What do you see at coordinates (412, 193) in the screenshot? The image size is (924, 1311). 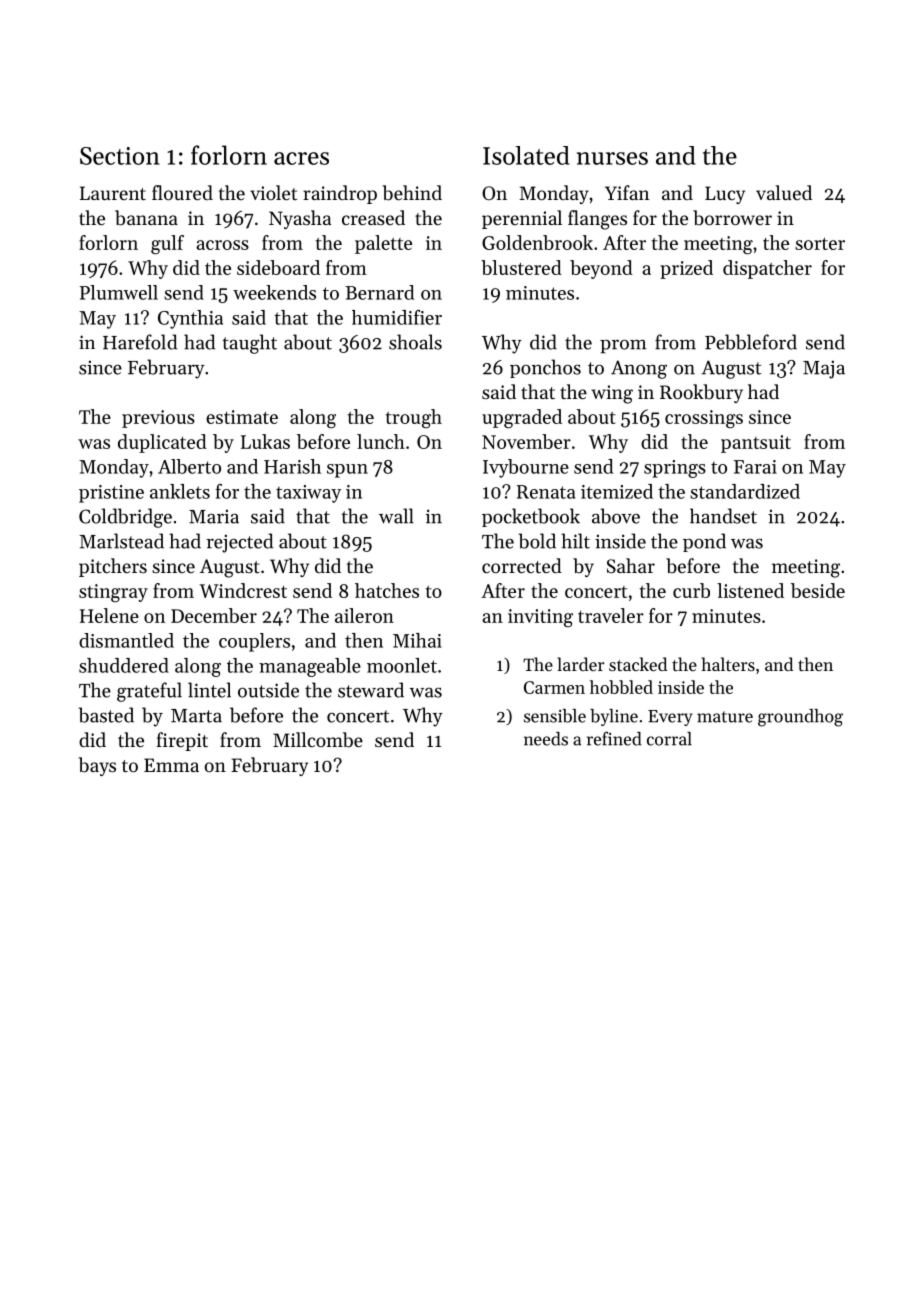 I see `behind` at bounding box center [412, 193].
